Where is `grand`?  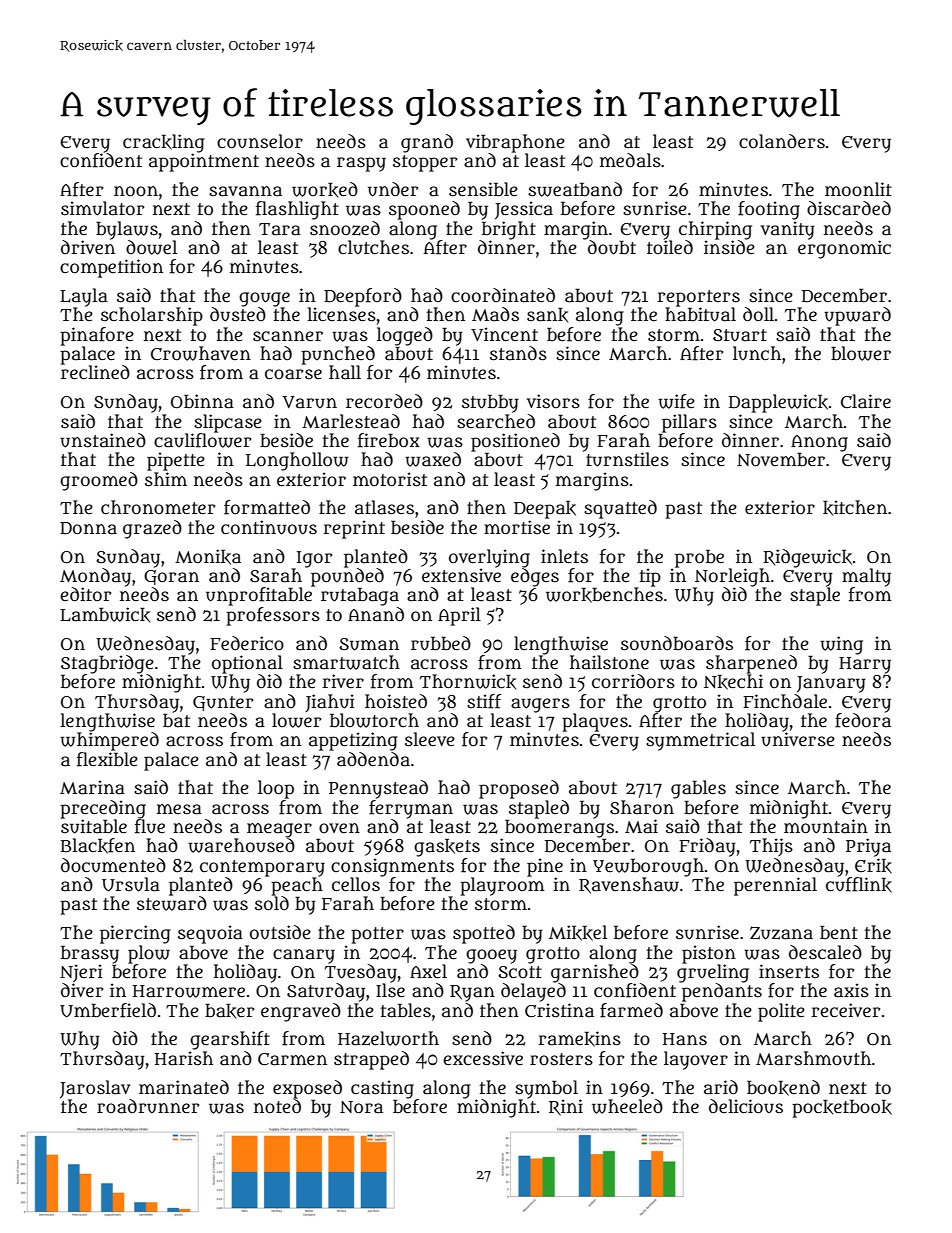
grand is located at coordinates (427, 143).
